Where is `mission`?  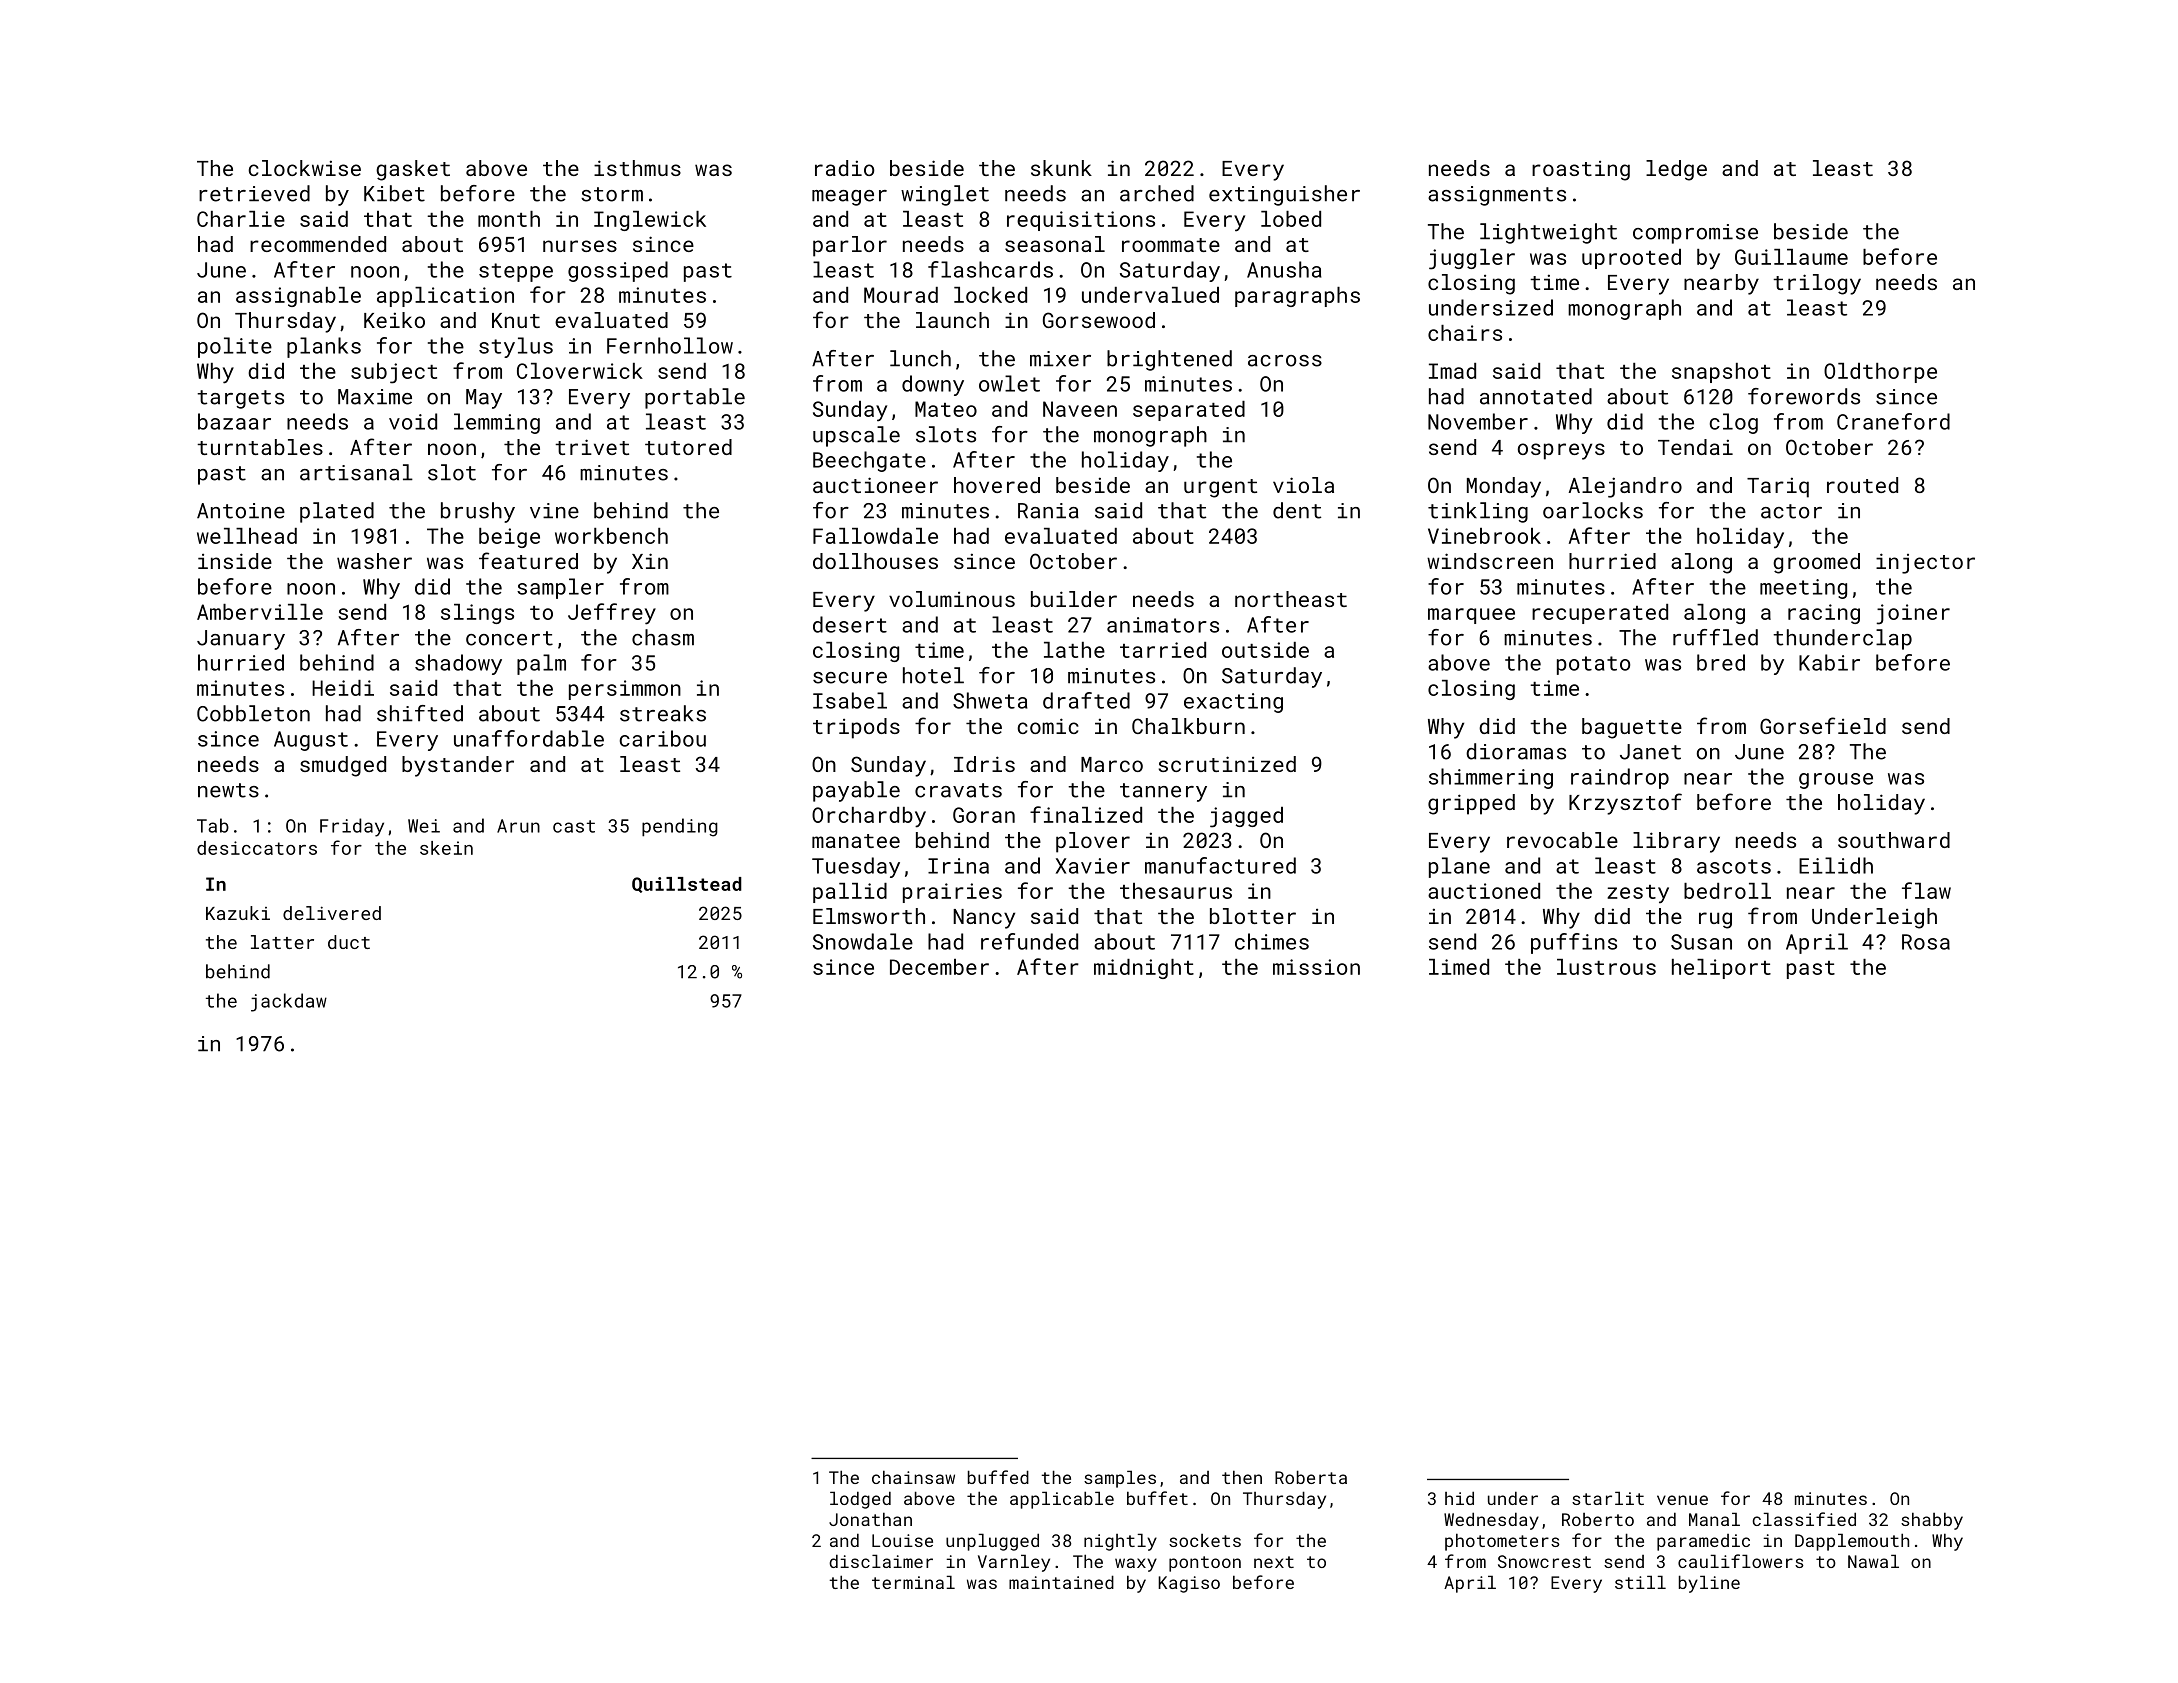 mission is located at coordinates (1316, 967).
